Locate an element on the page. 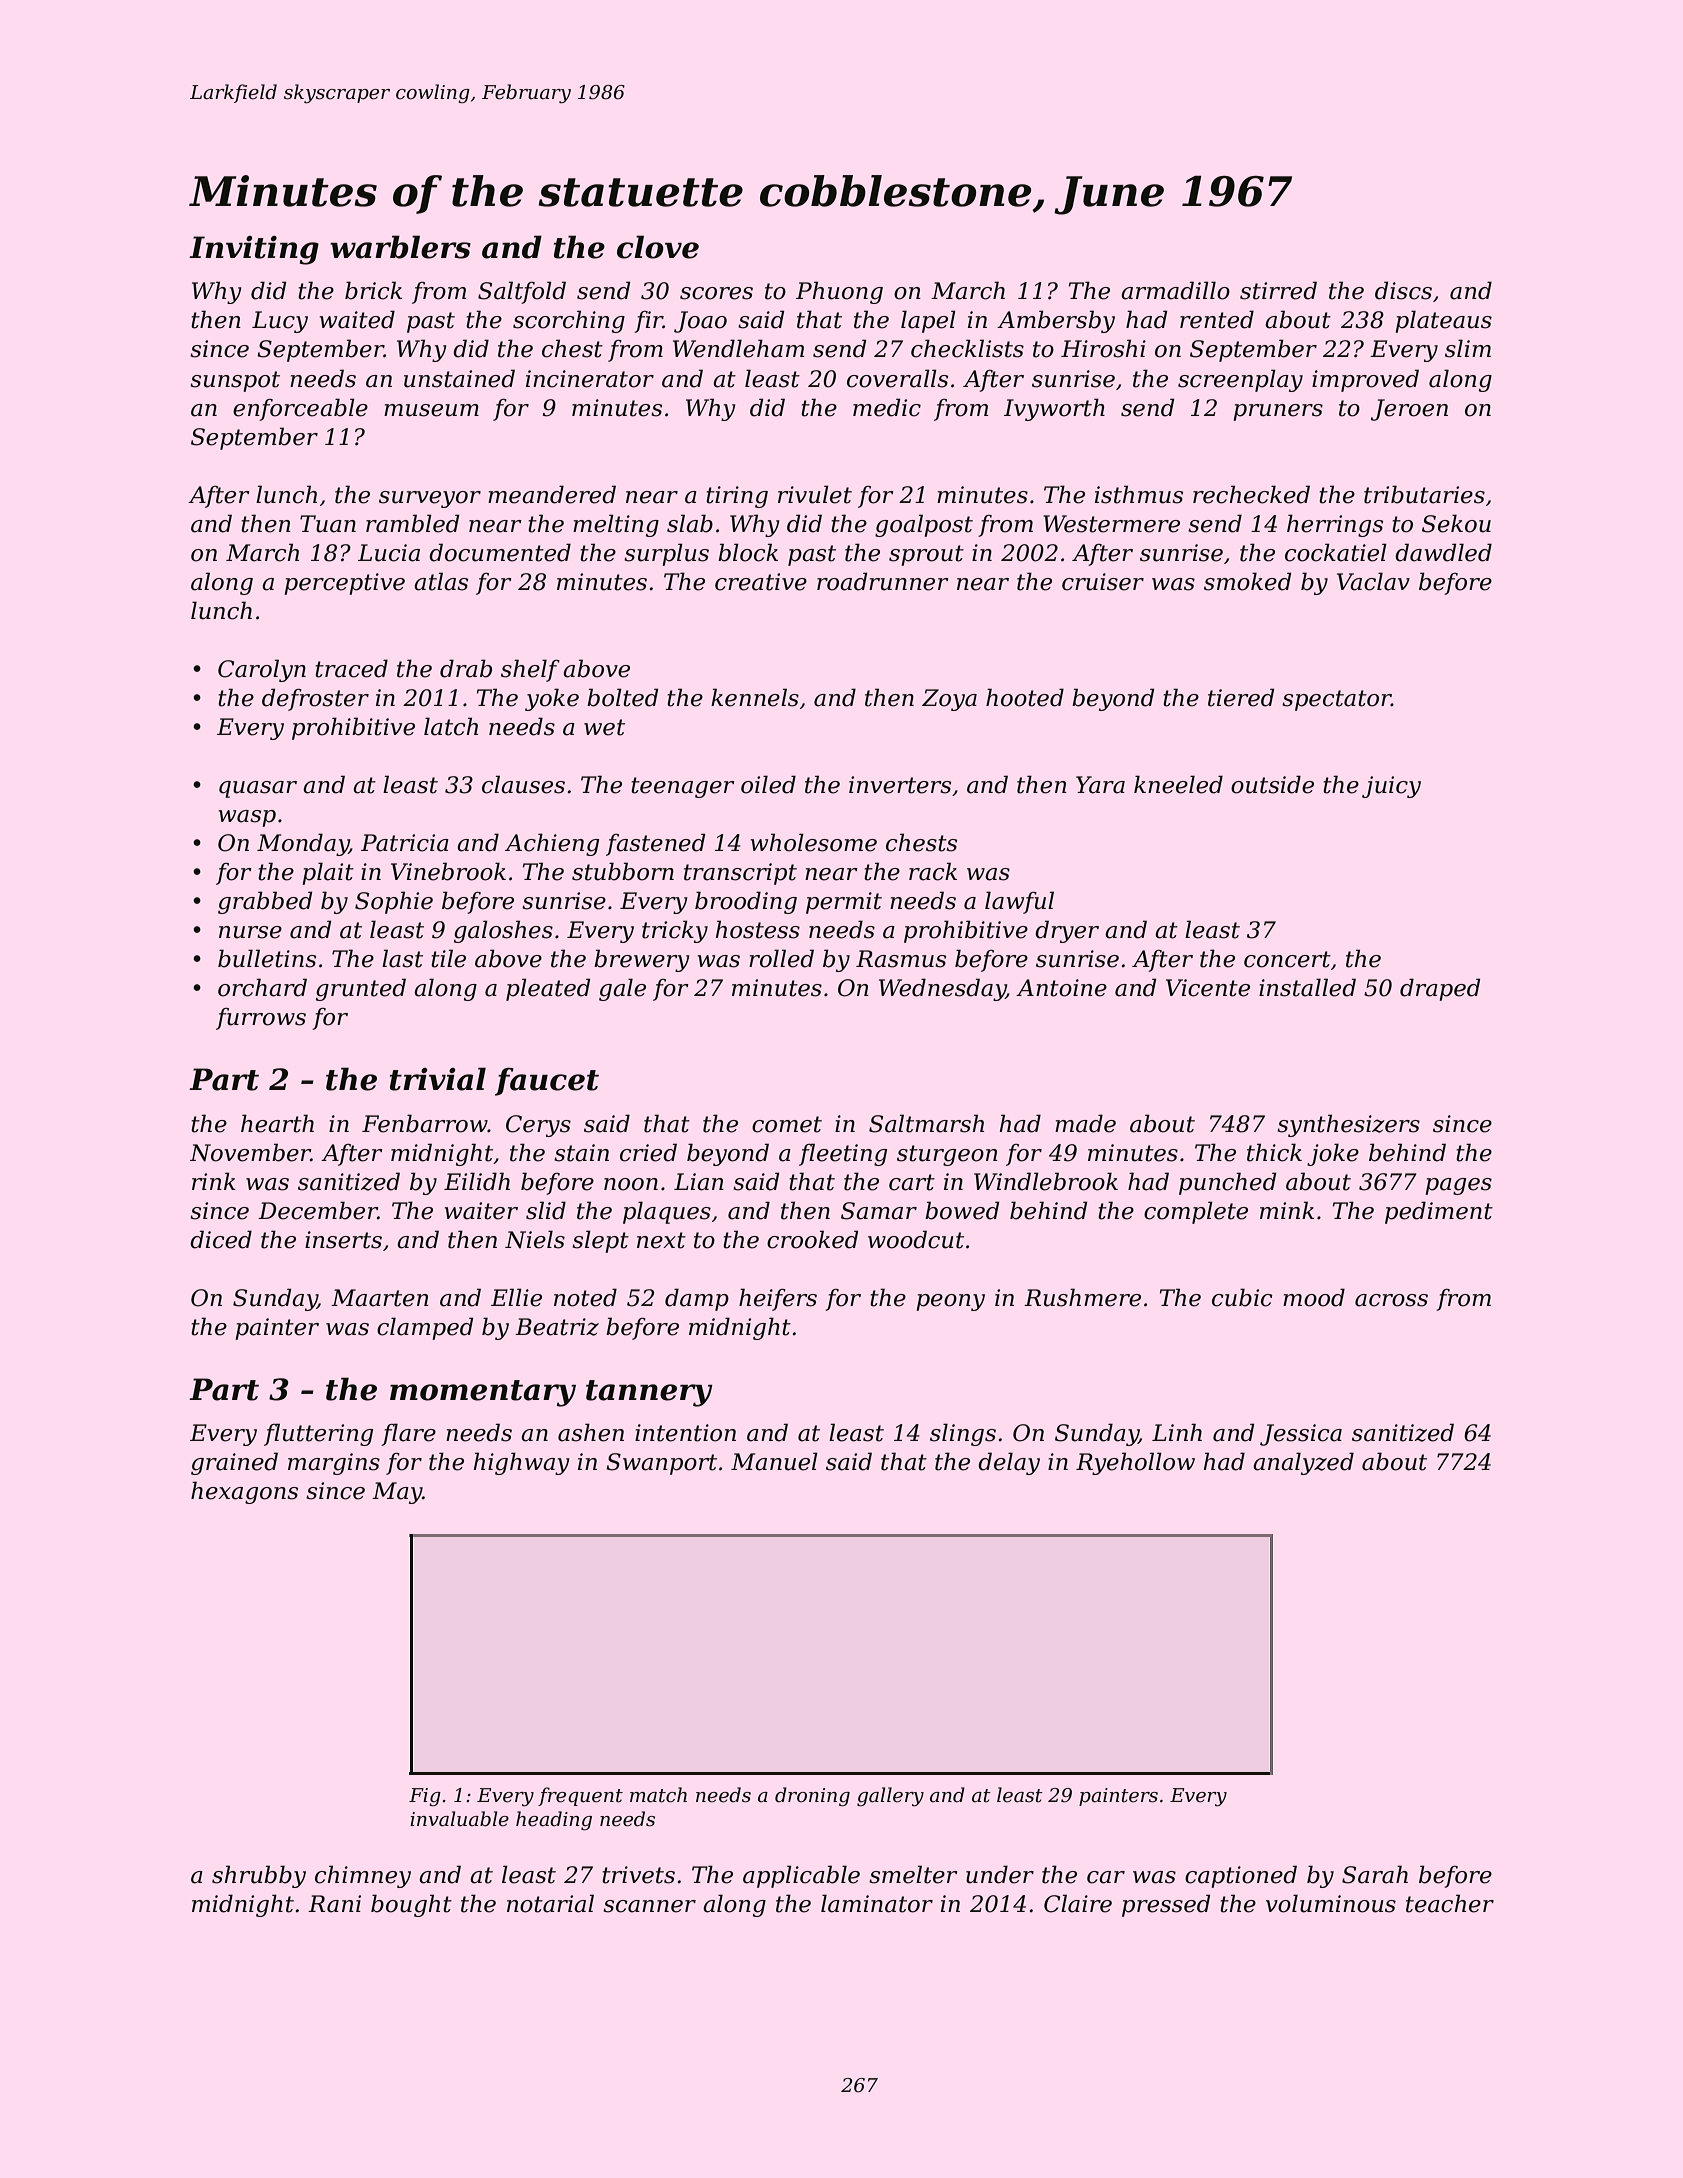  herrings is located at coordinates (1335, 525).
